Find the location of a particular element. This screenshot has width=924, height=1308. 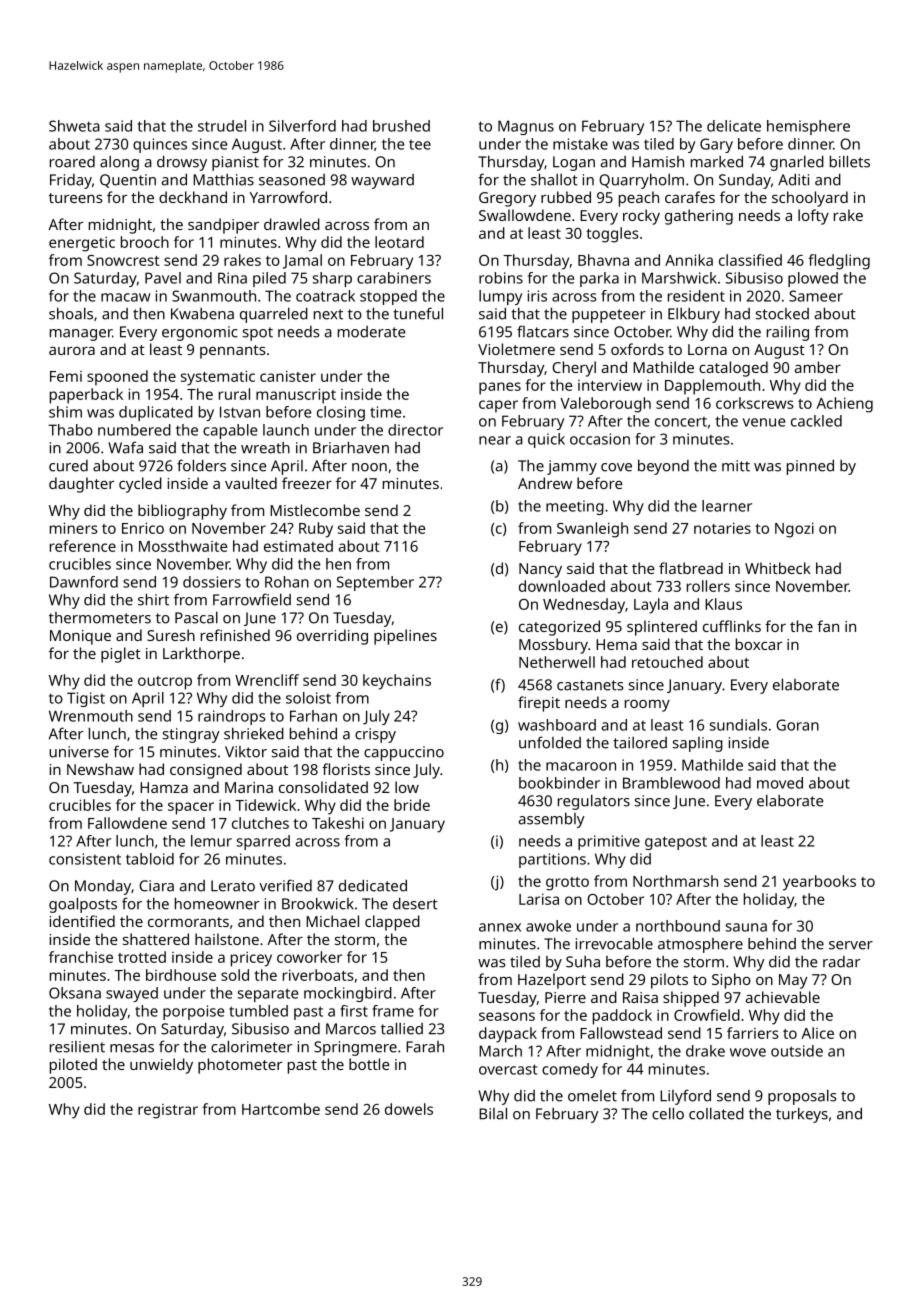

mitt is located at coordinates (736, 466).
